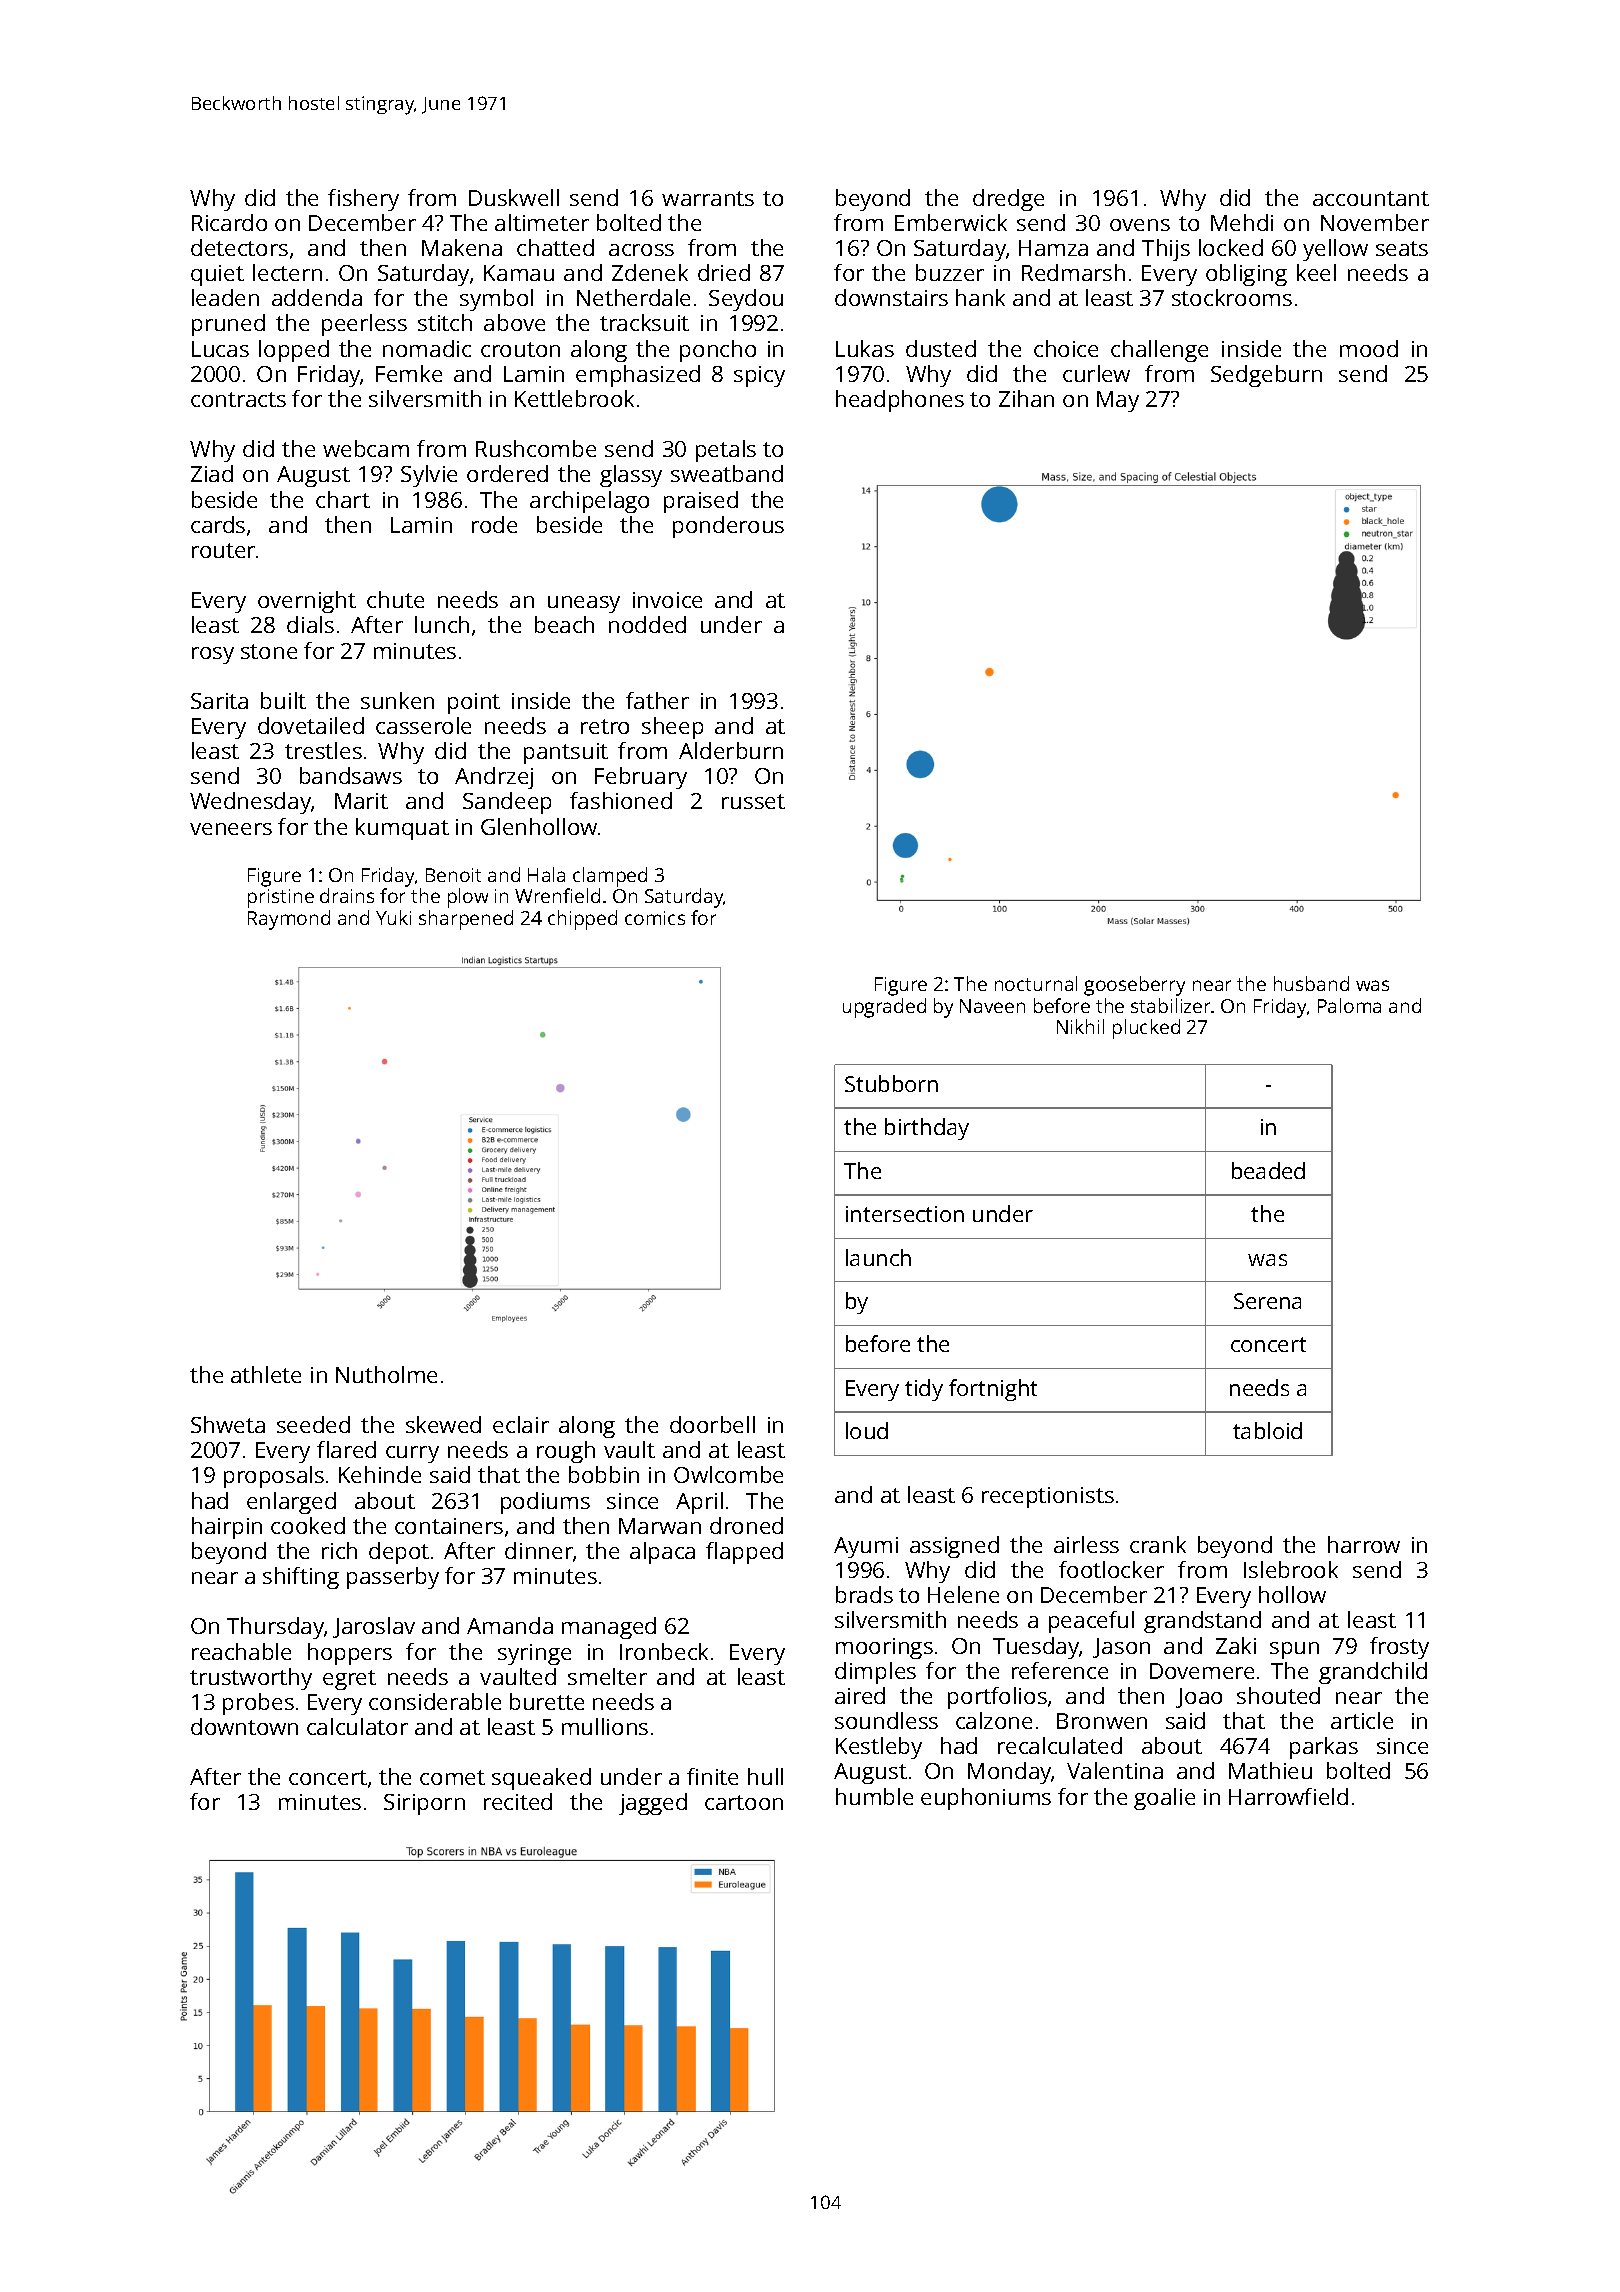  Describe the element at coordinates (1399, 1648) in the image. I see `frosty` at that location.
